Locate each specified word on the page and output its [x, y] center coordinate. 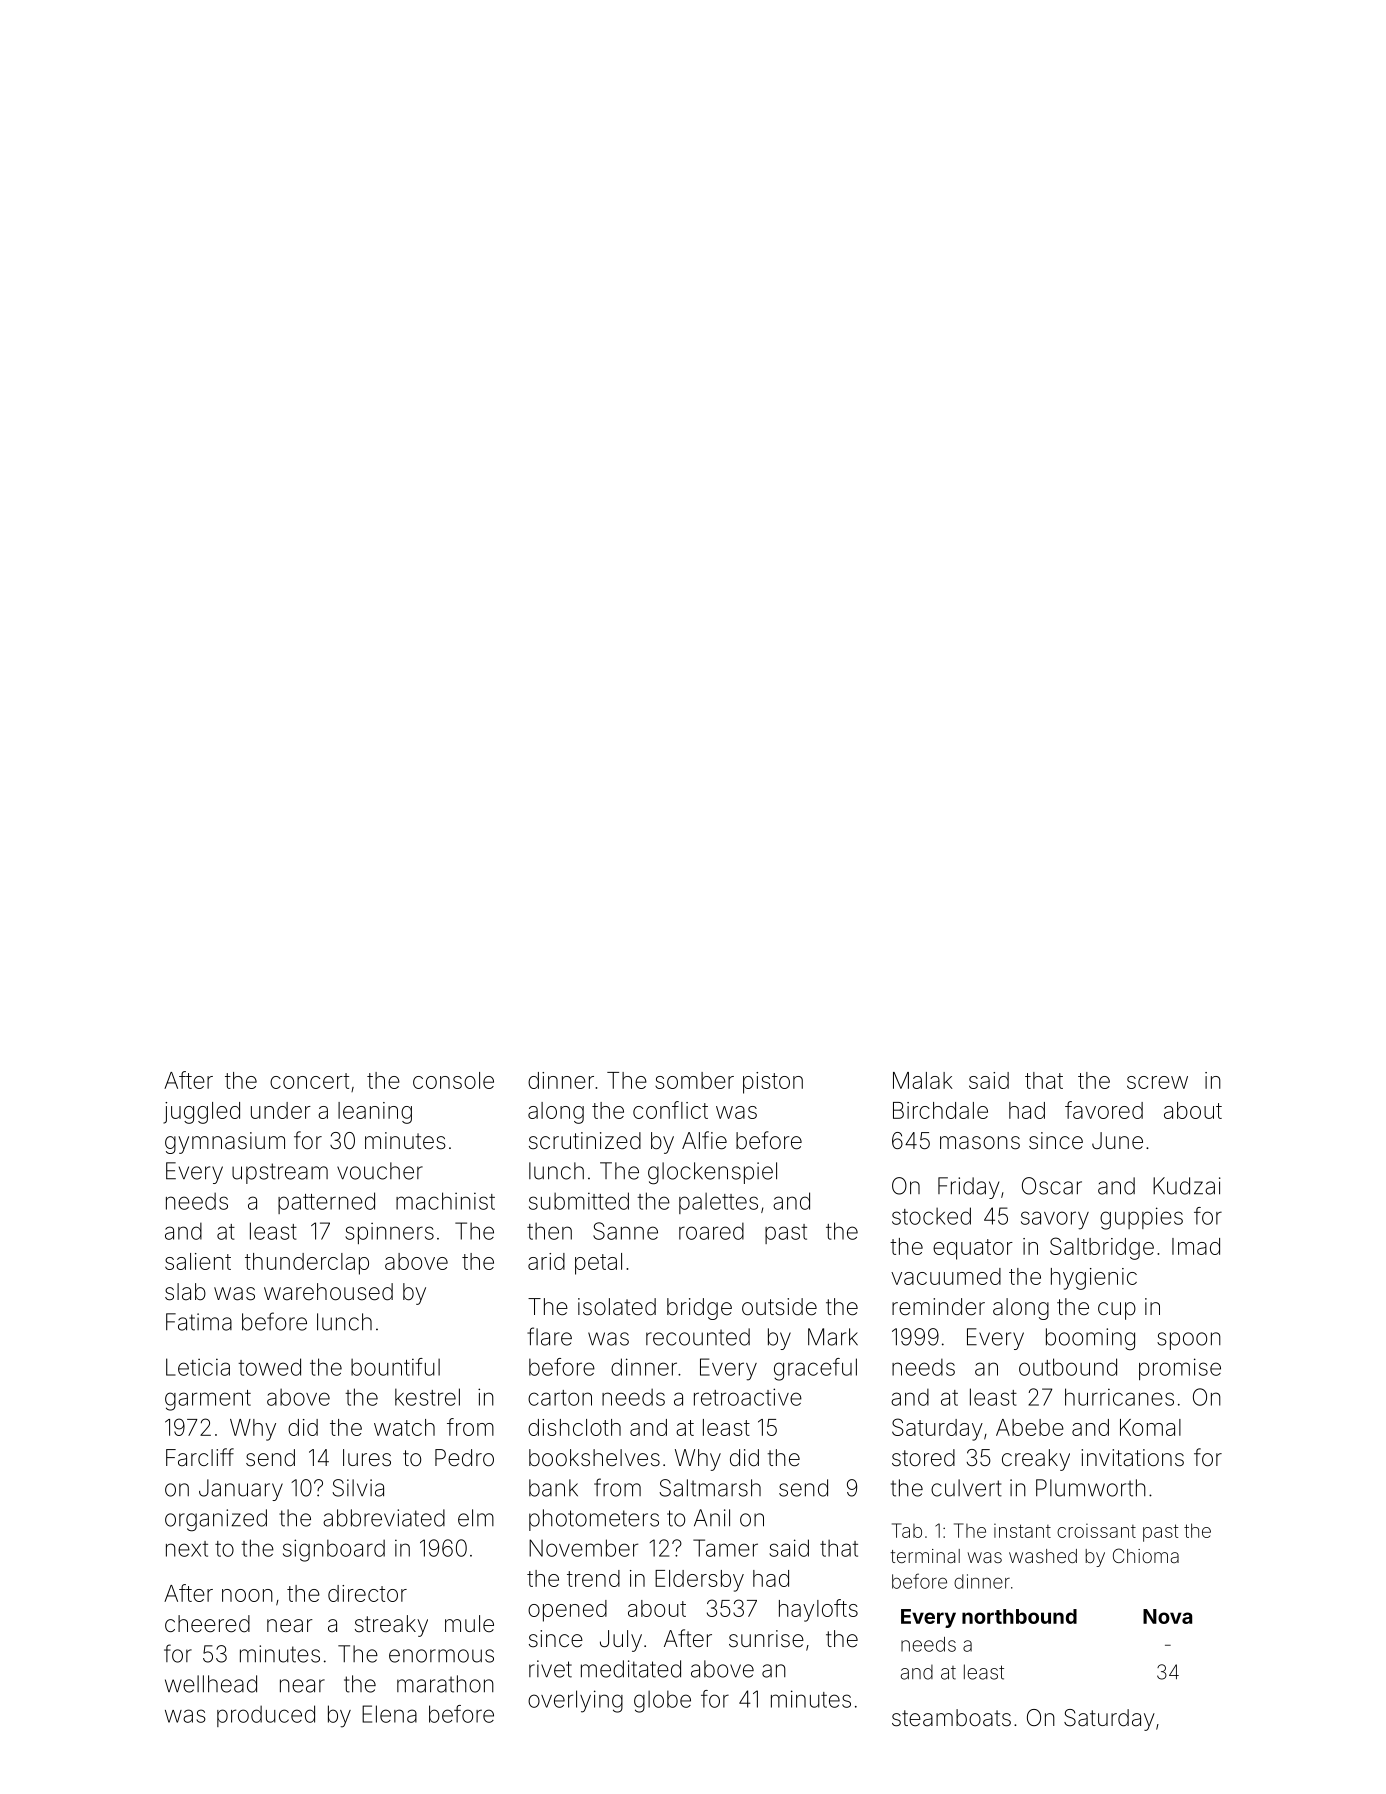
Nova [1167, 1616]
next [187, 1549]
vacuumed [946, 1276]
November [583, 1548]
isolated [617, 1307]
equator [973, 1249]
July [621, 1641]
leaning [375, 1113]
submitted [579, 1201]
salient [198, 1261]
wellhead [211, 1684]
